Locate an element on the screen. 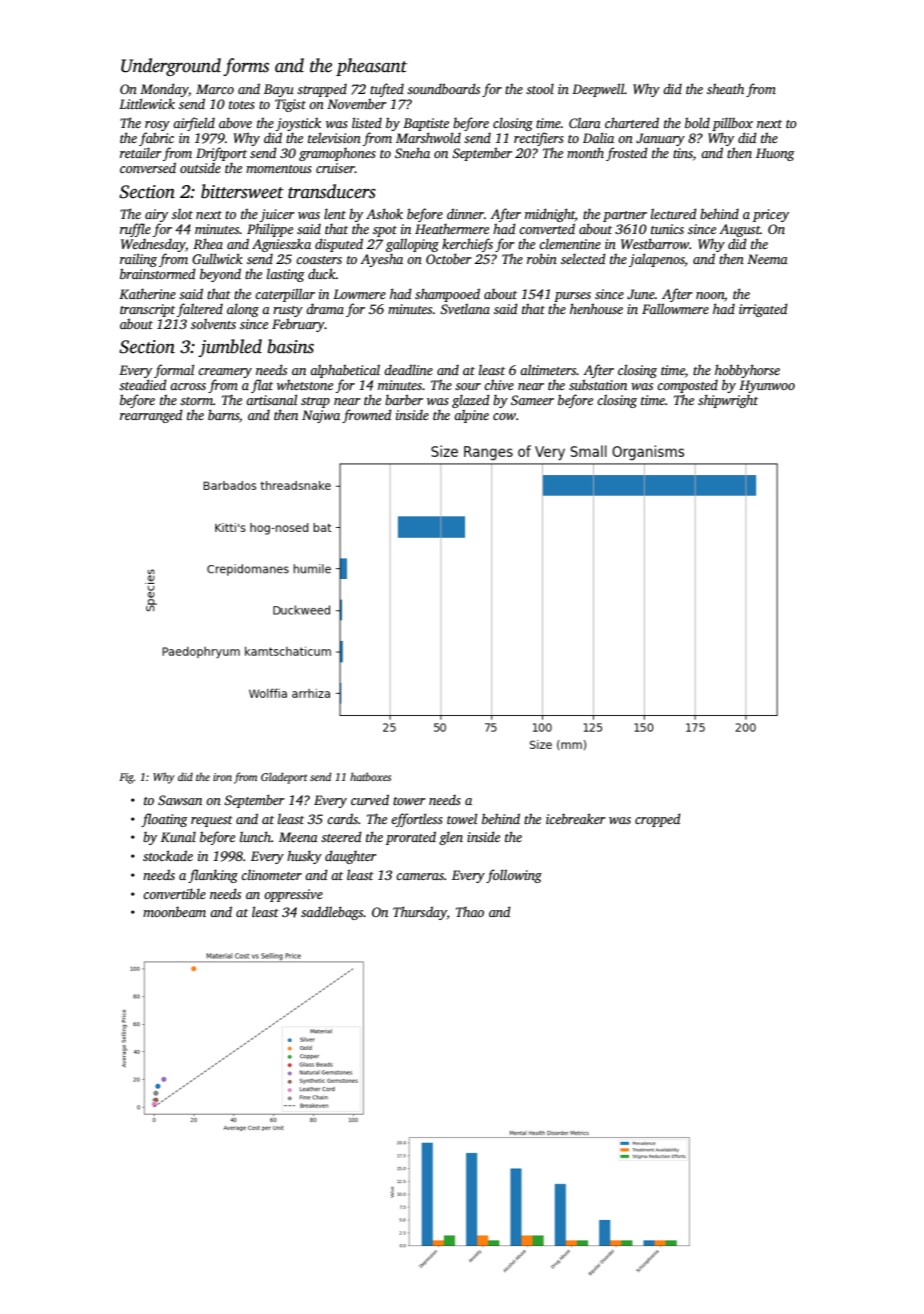 The image size is (924, 1314). Underground is located at coordinates (171, 67).
